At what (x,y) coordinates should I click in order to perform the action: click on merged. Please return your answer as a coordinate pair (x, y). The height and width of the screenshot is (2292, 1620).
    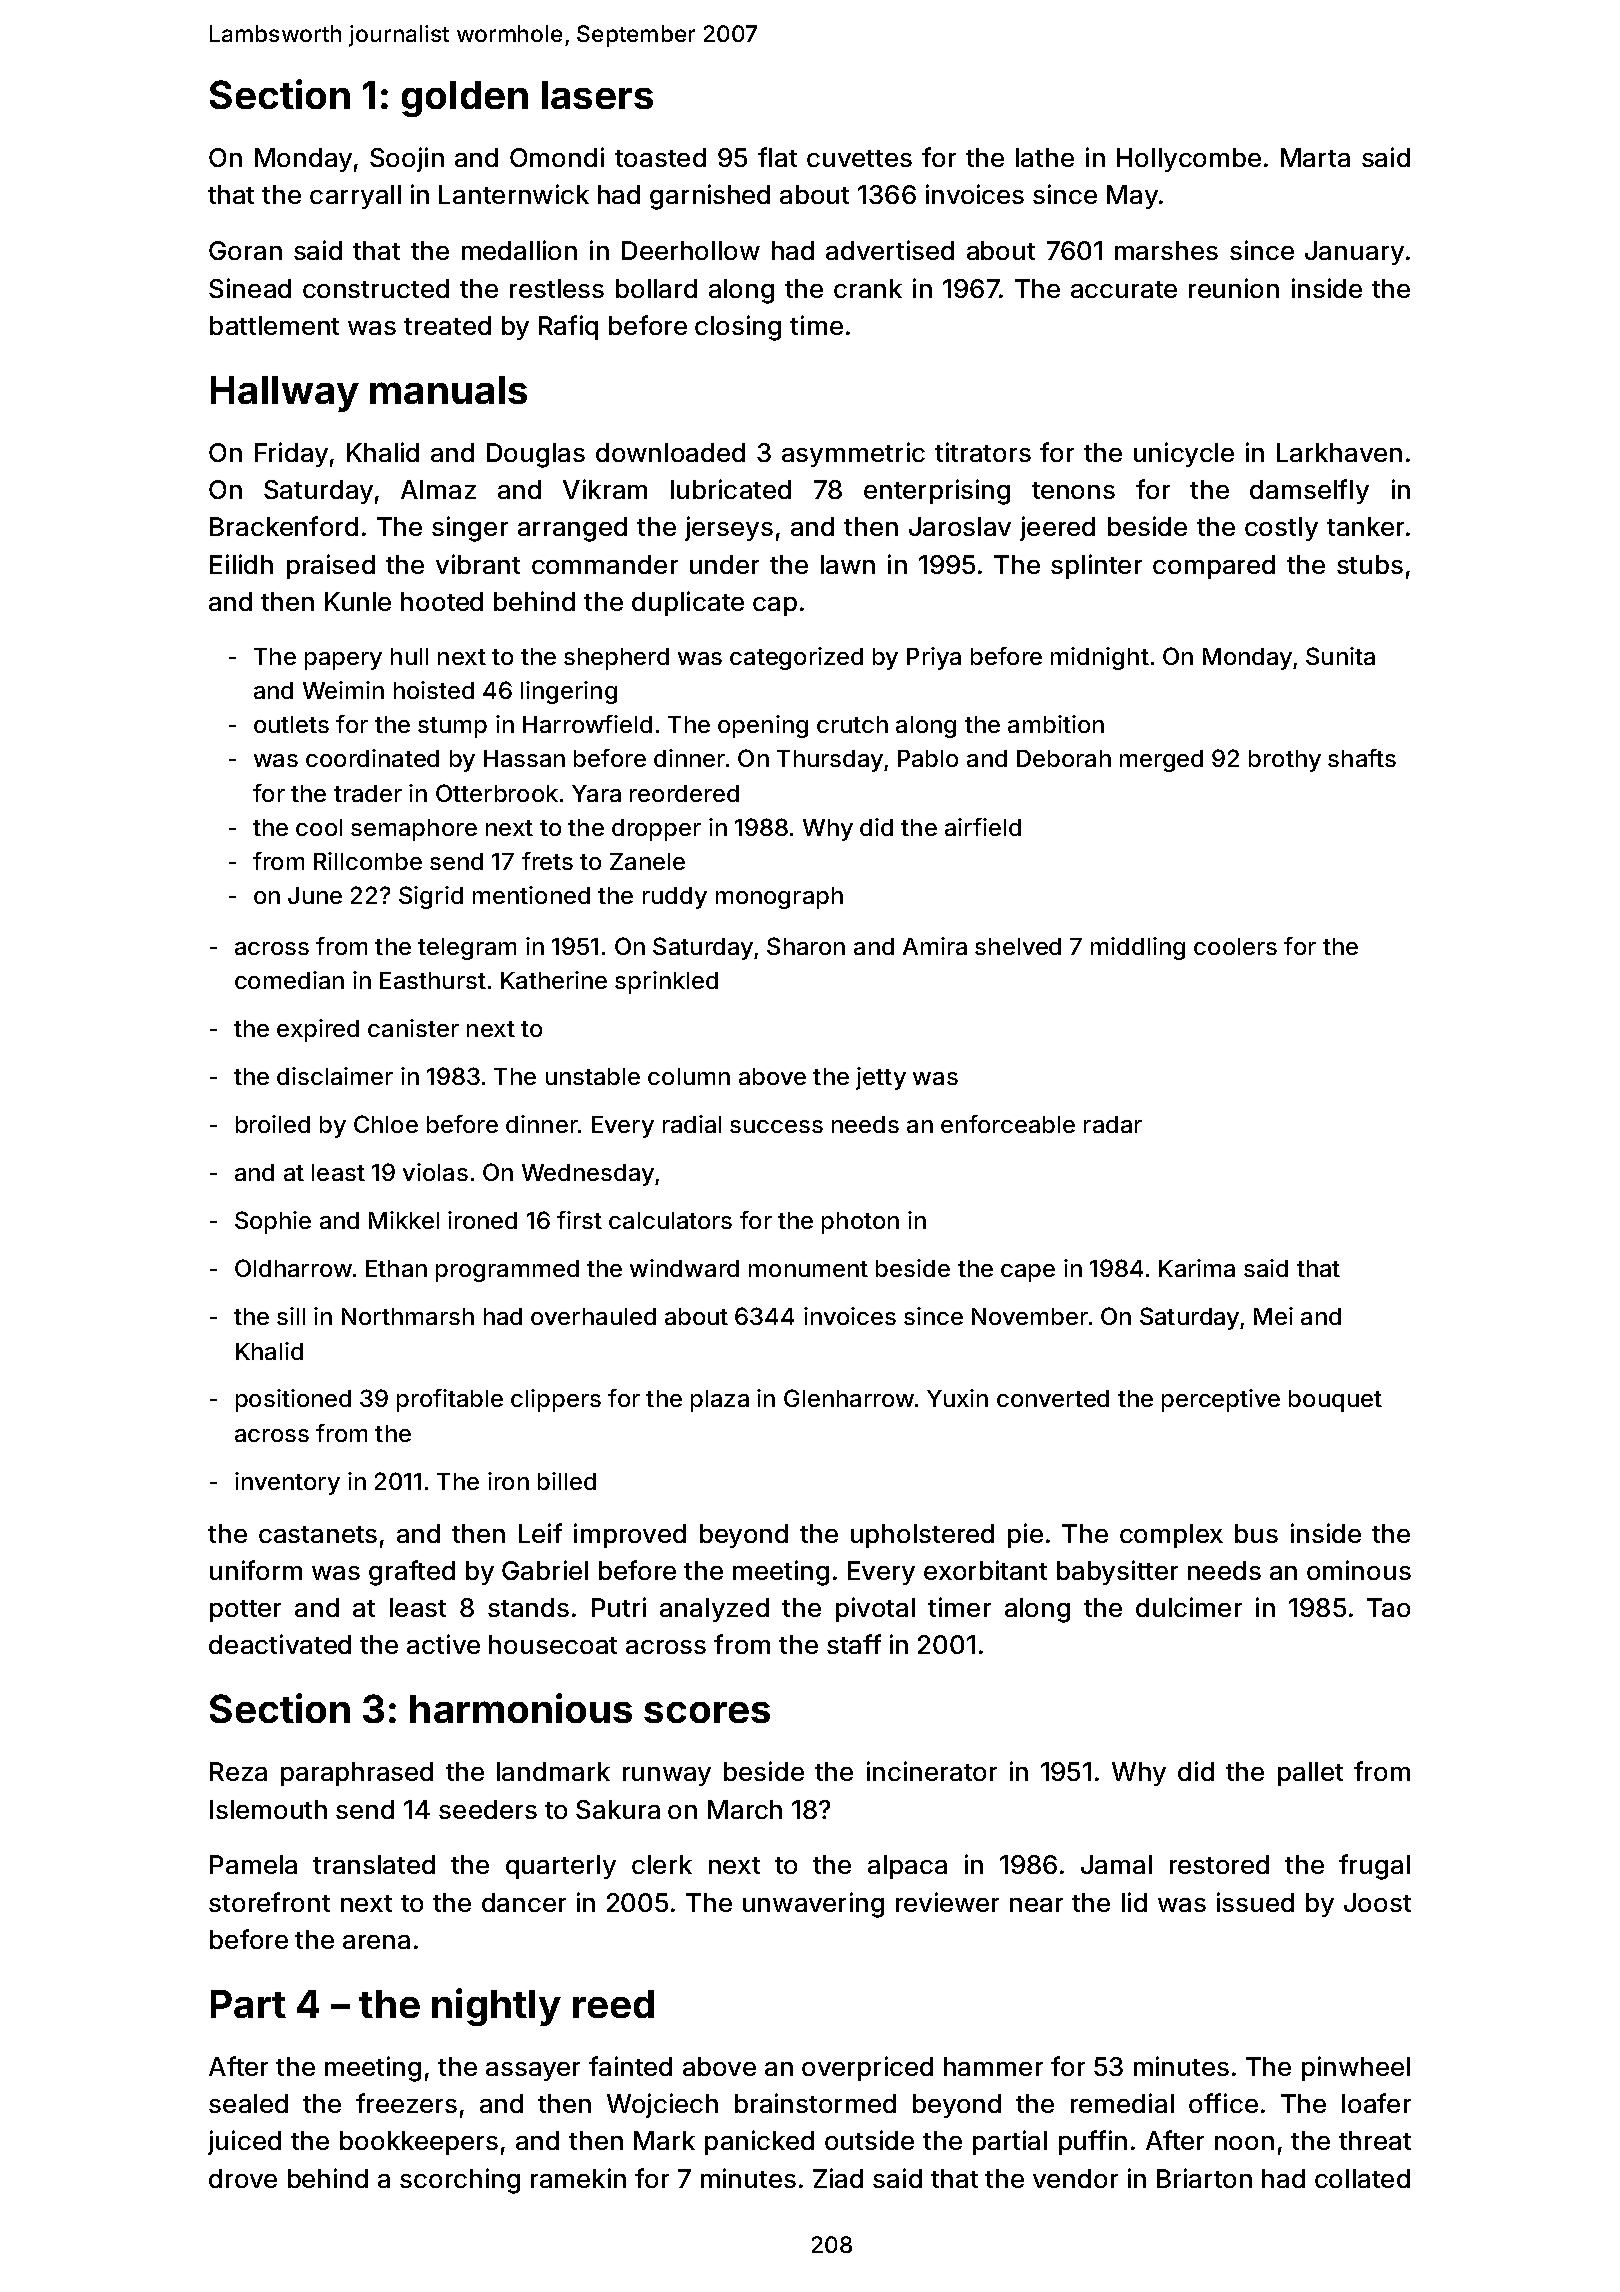
    Looking at the image, I should click on (1161, 761).
